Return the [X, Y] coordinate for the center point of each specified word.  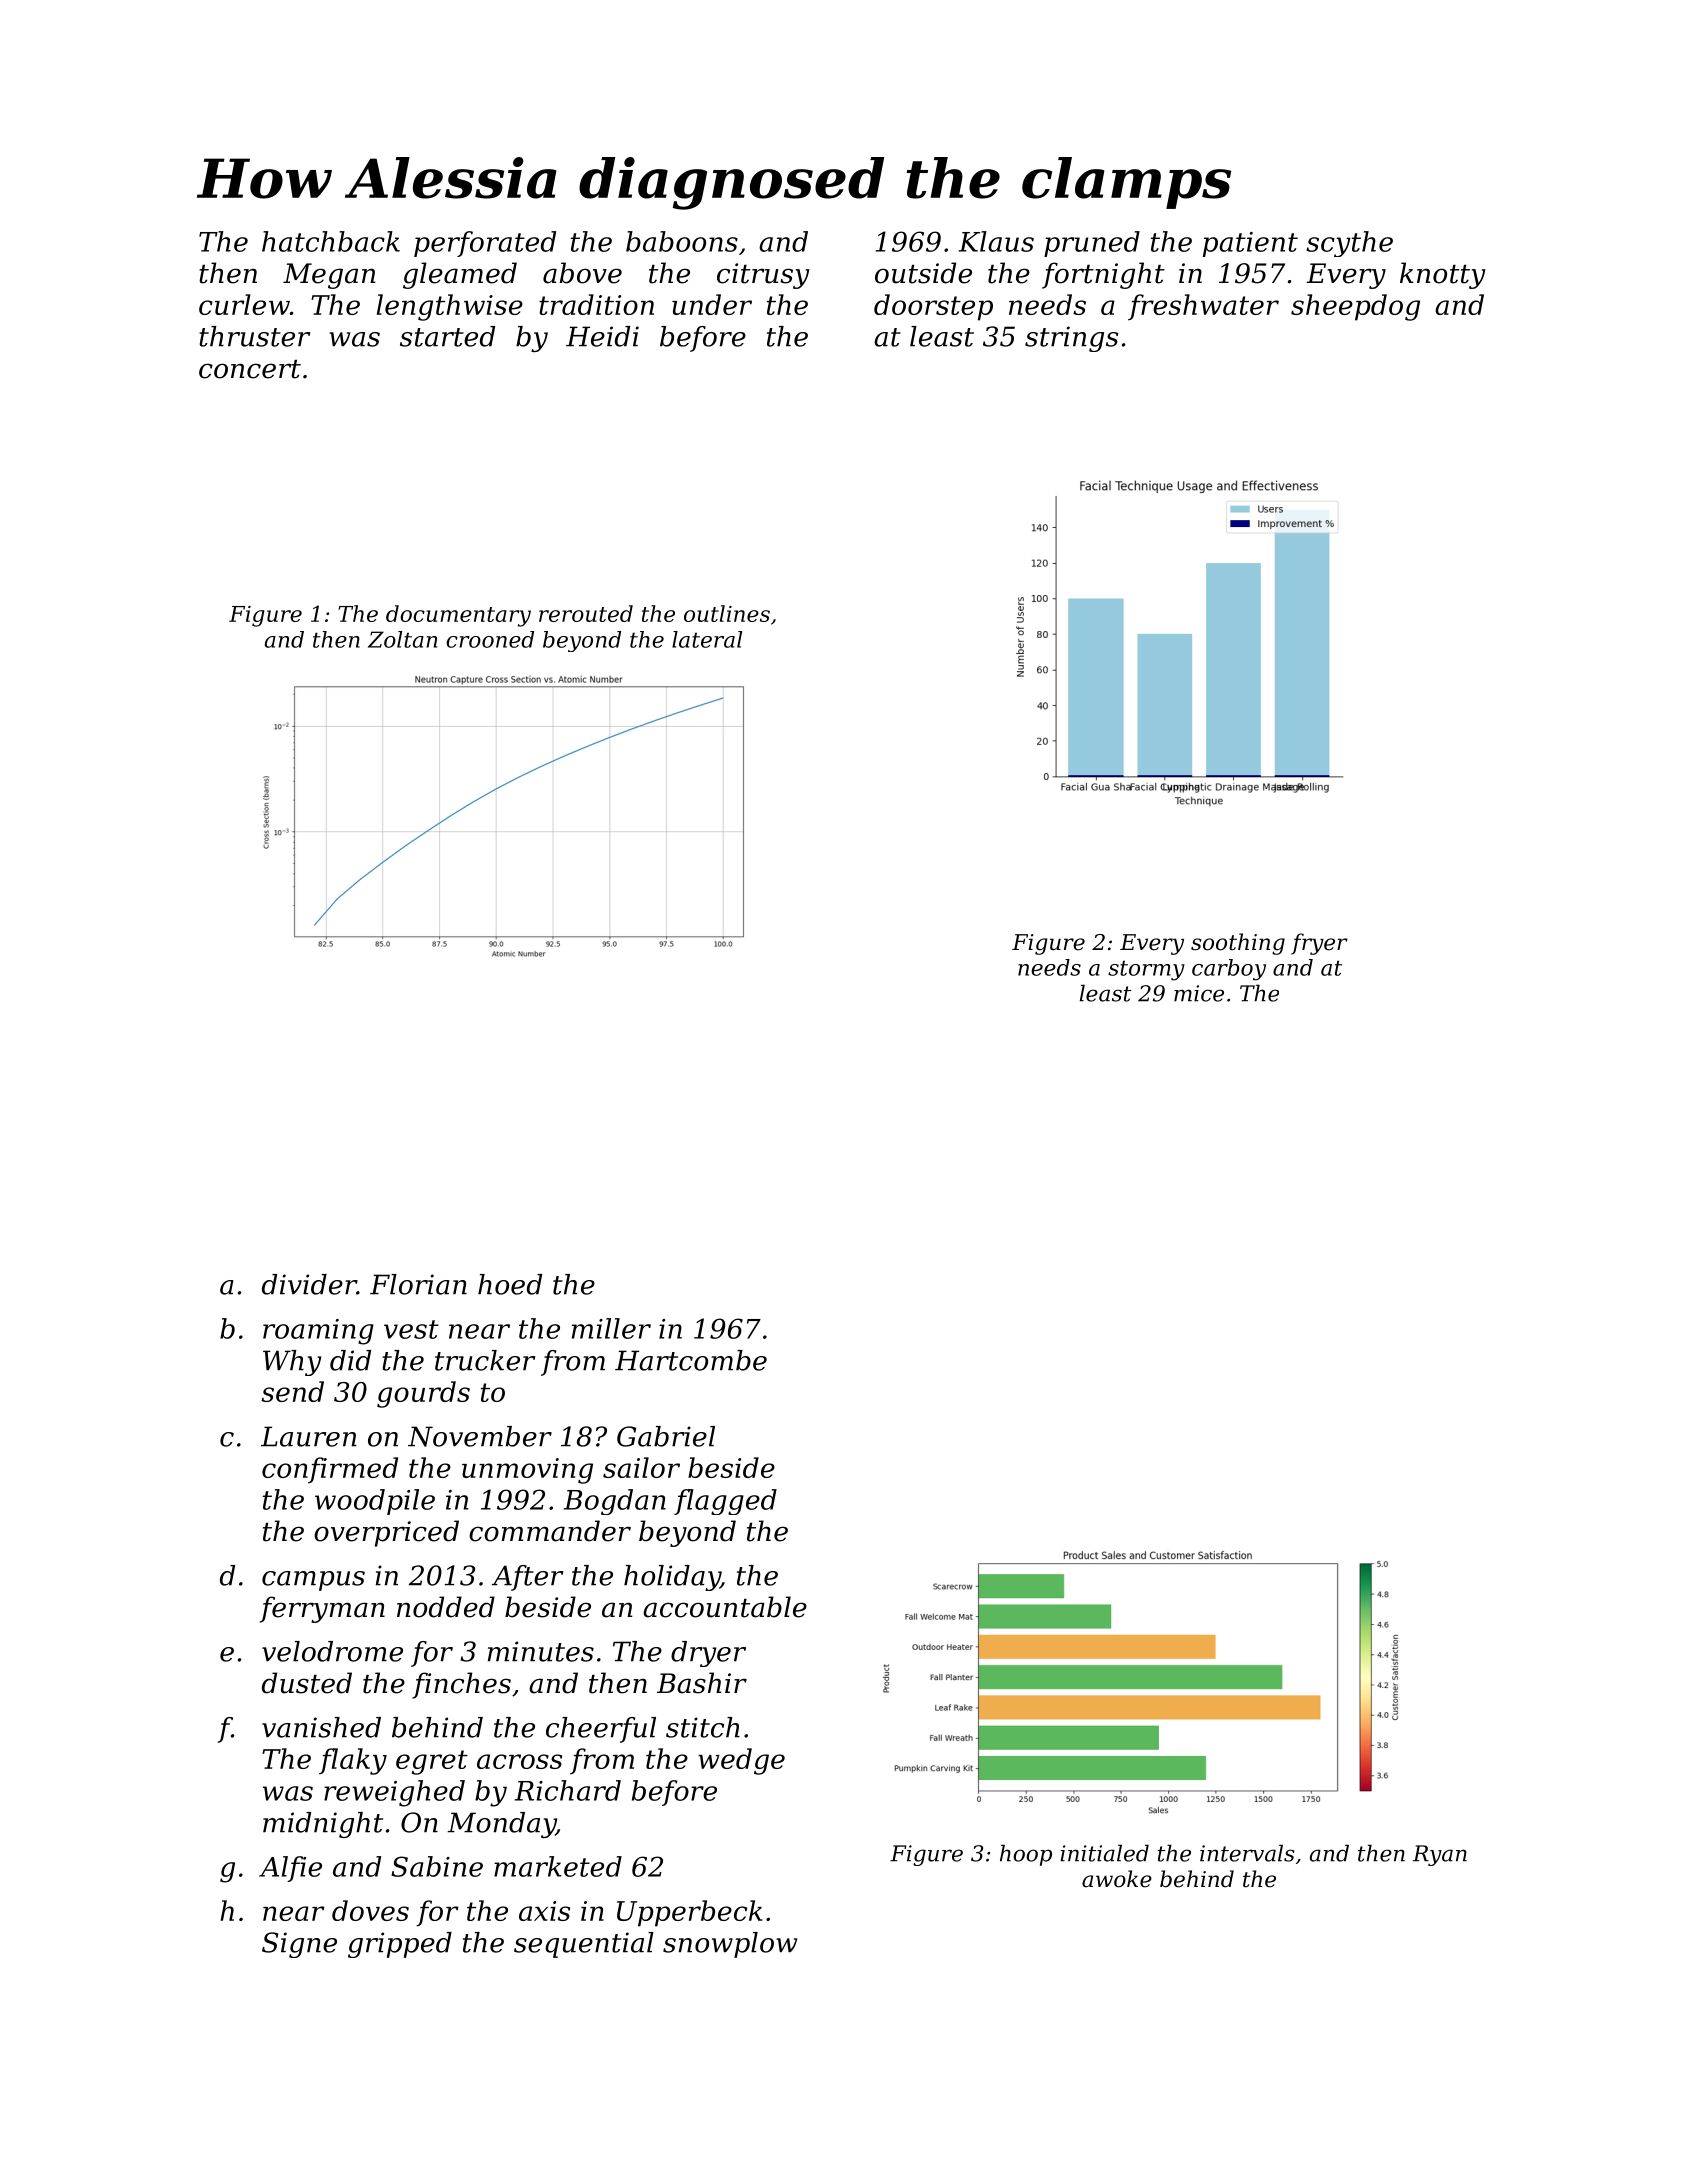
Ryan [1440, 1855]
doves [370, 1910]
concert [250, 369]
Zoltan [403, 639]
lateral [707, 639]
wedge [741, 1761]
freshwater [1203, 307]
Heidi [602, 336]
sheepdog [1355, 307]
